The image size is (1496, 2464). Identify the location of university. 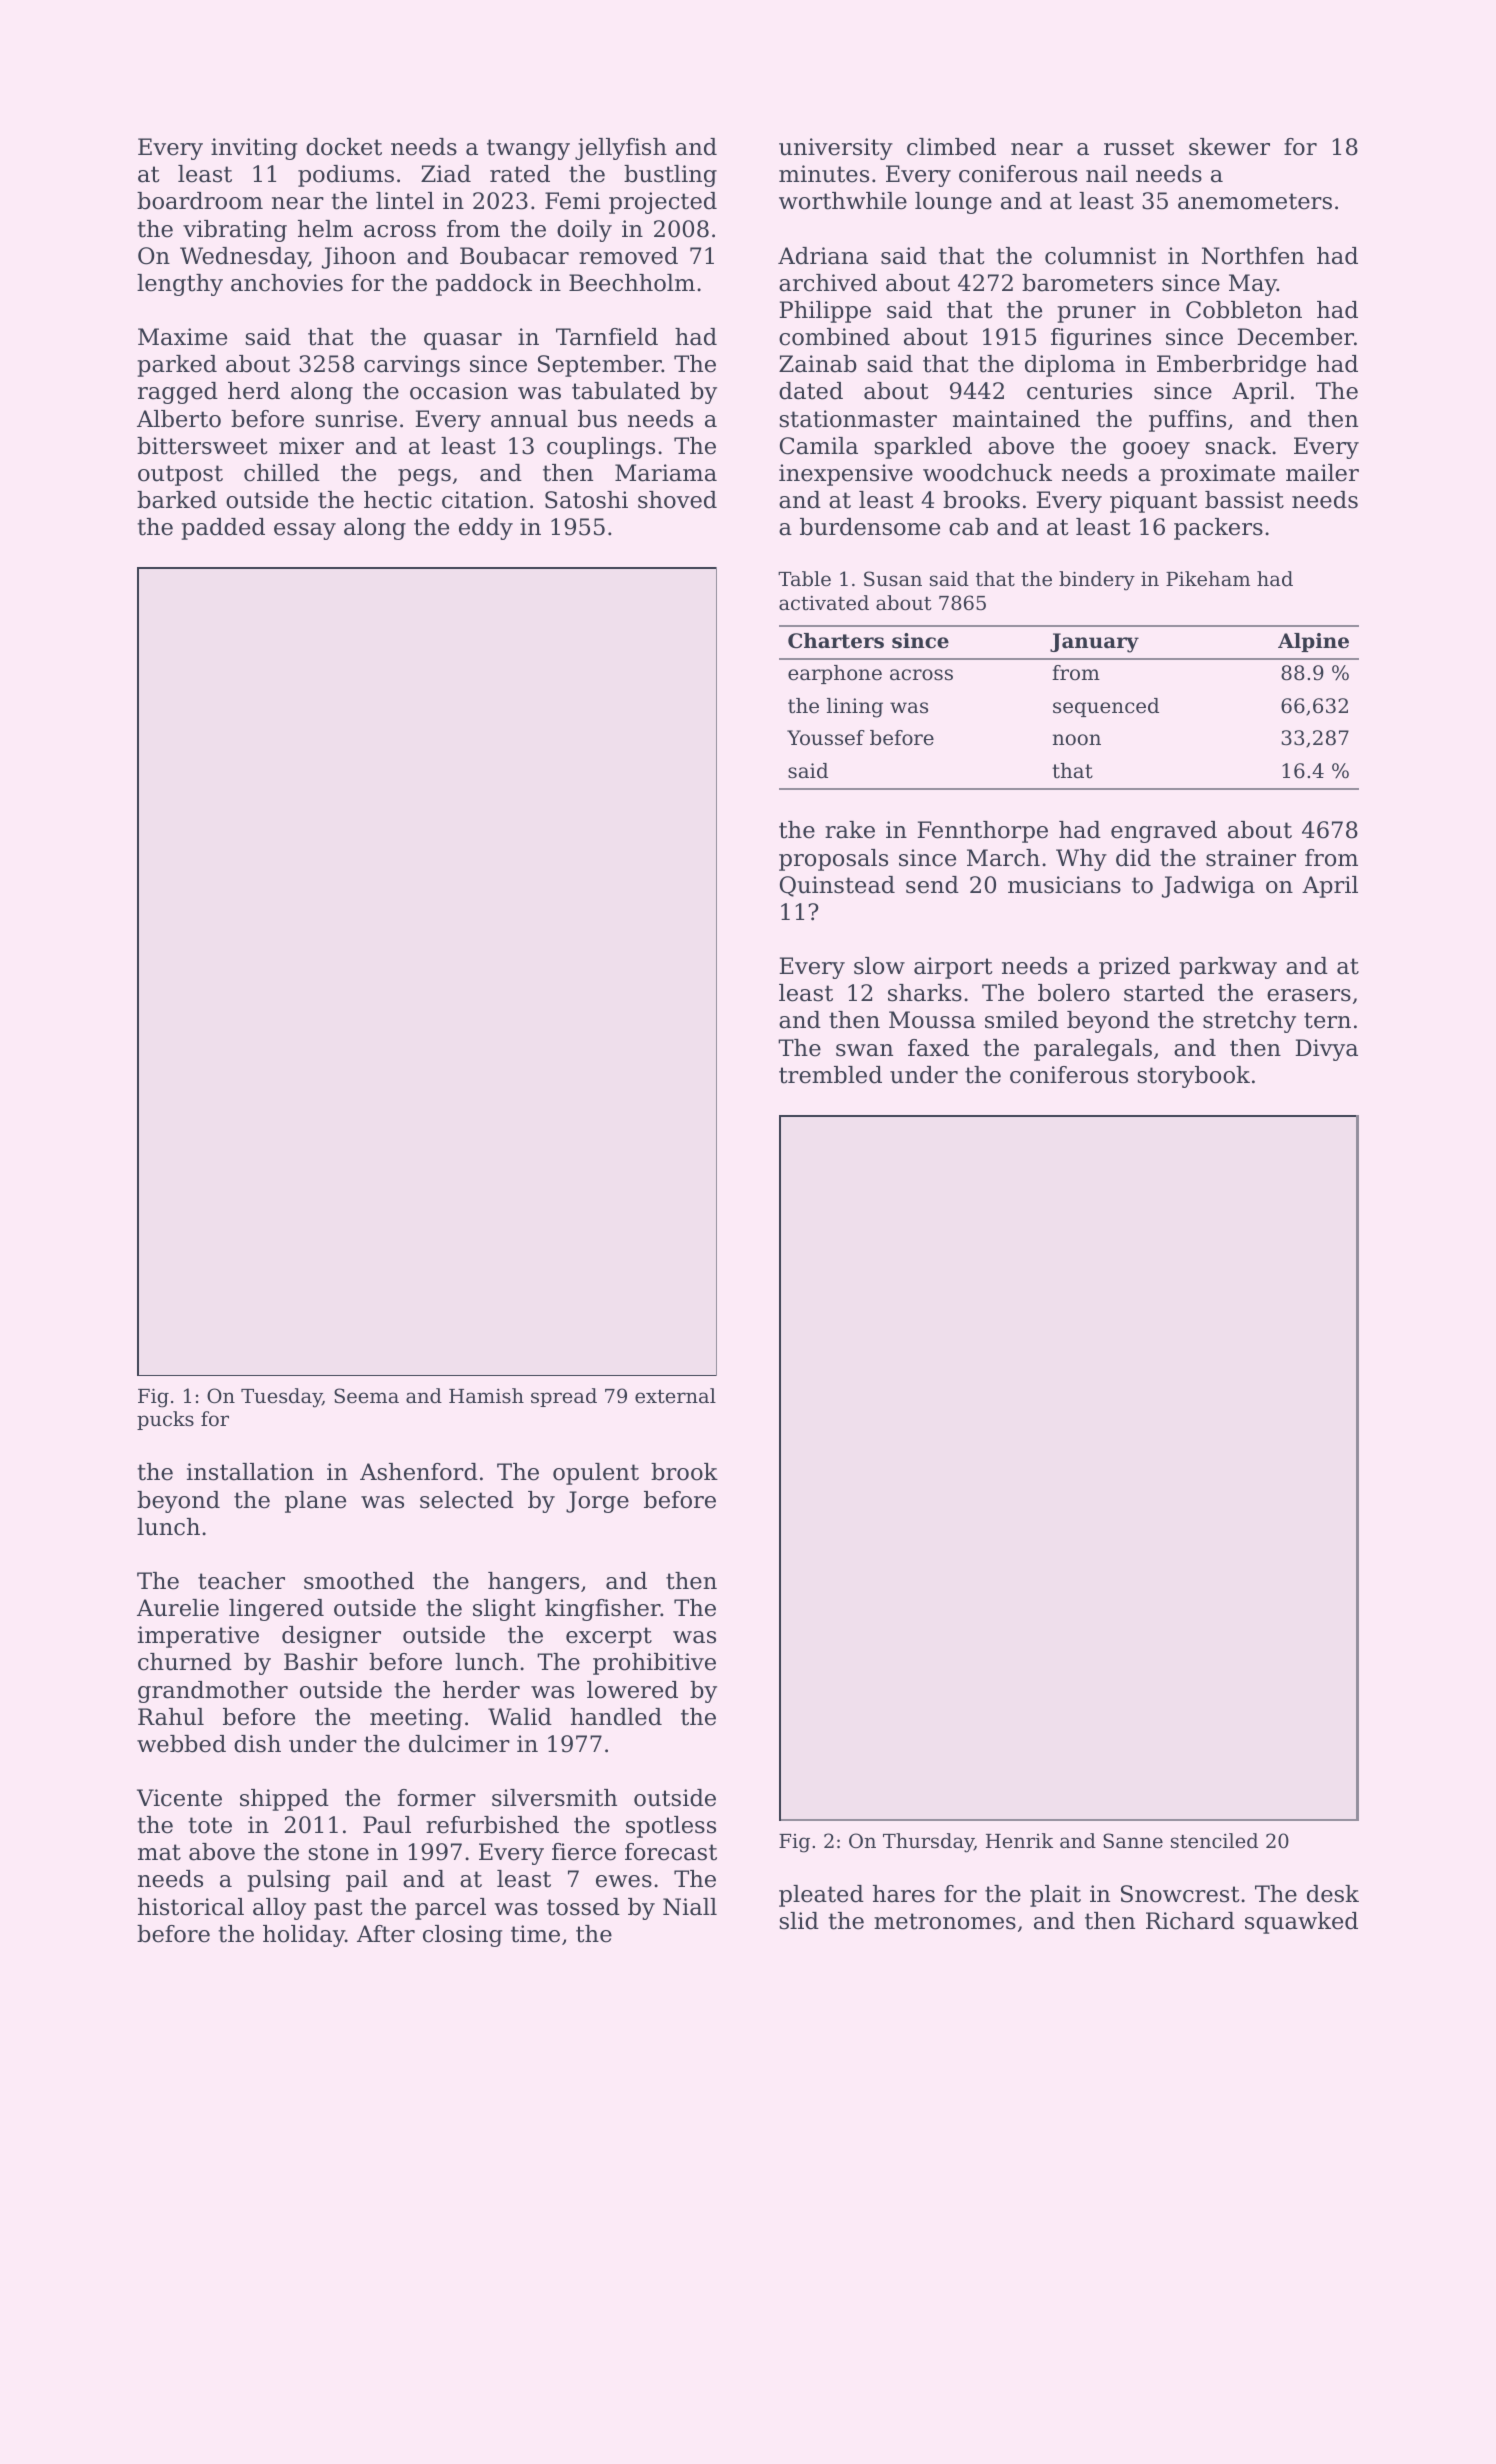
(836, 149).
